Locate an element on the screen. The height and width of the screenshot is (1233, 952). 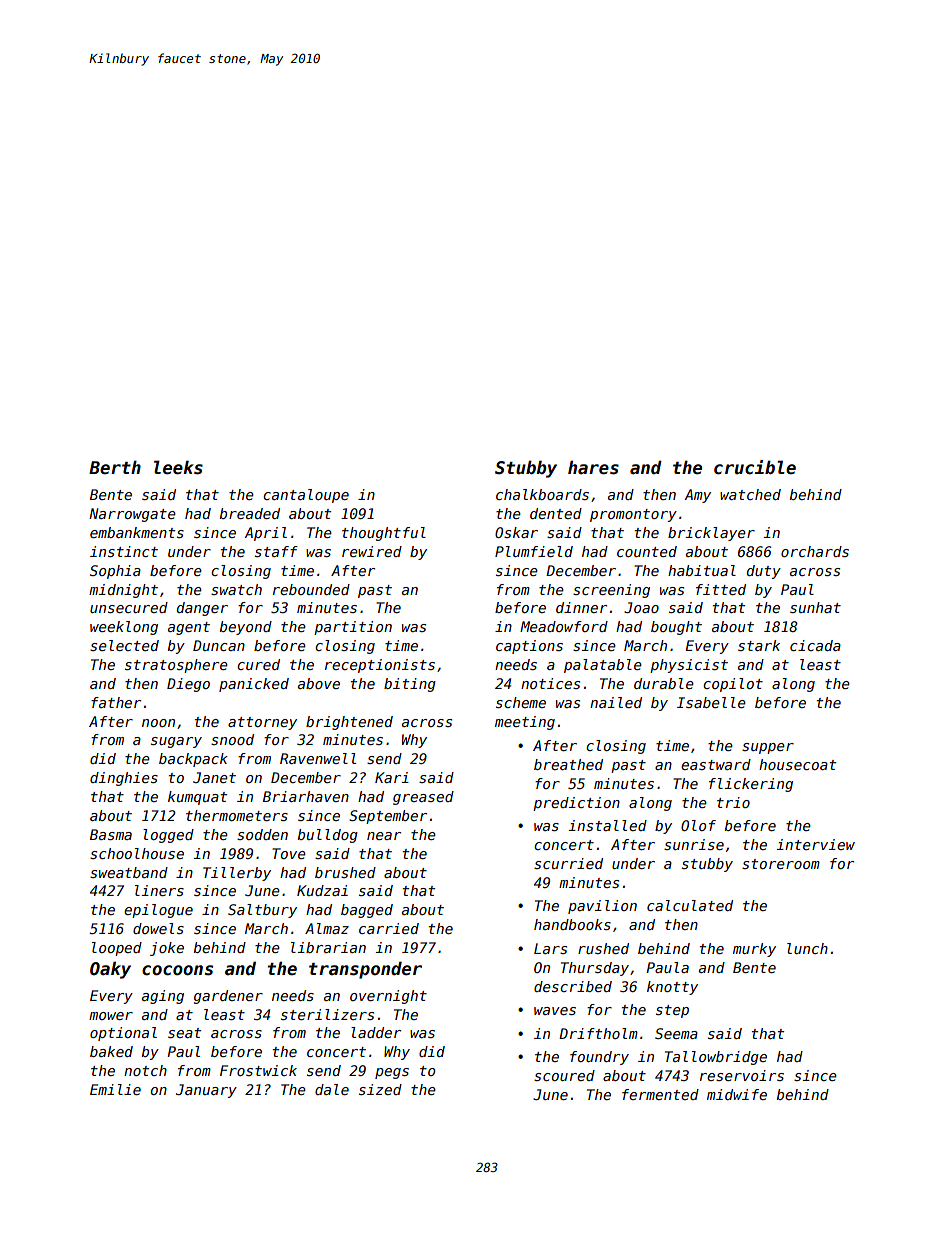
storeroom is located at coordinates (781, 864).
